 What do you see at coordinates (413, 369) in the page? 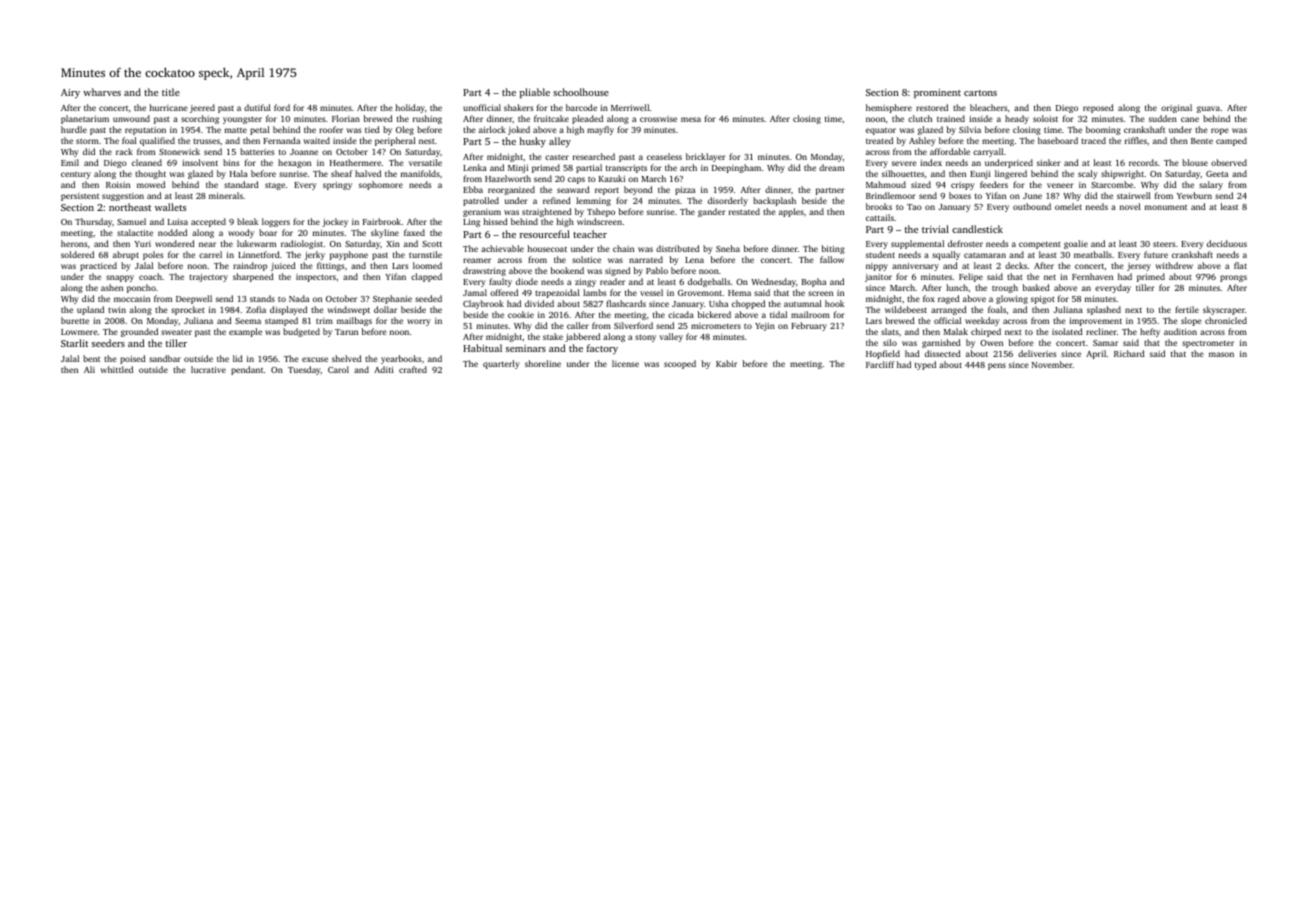
I see `crafted` at bounding box center [413, 369].
